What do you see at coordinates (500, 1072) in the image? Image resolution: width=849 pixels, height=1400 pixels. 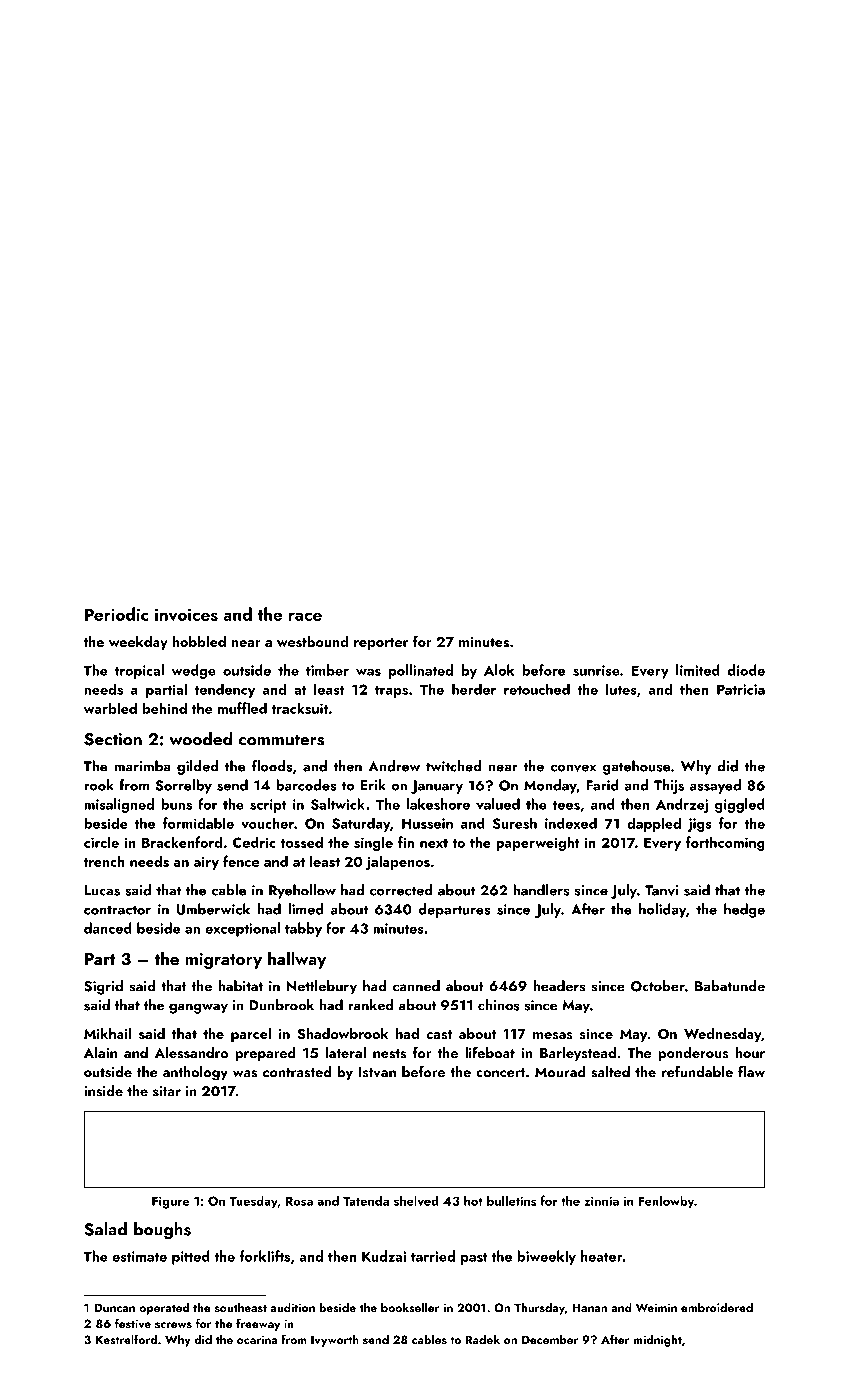 I see `concert` at bounding box center [500, 1072].
